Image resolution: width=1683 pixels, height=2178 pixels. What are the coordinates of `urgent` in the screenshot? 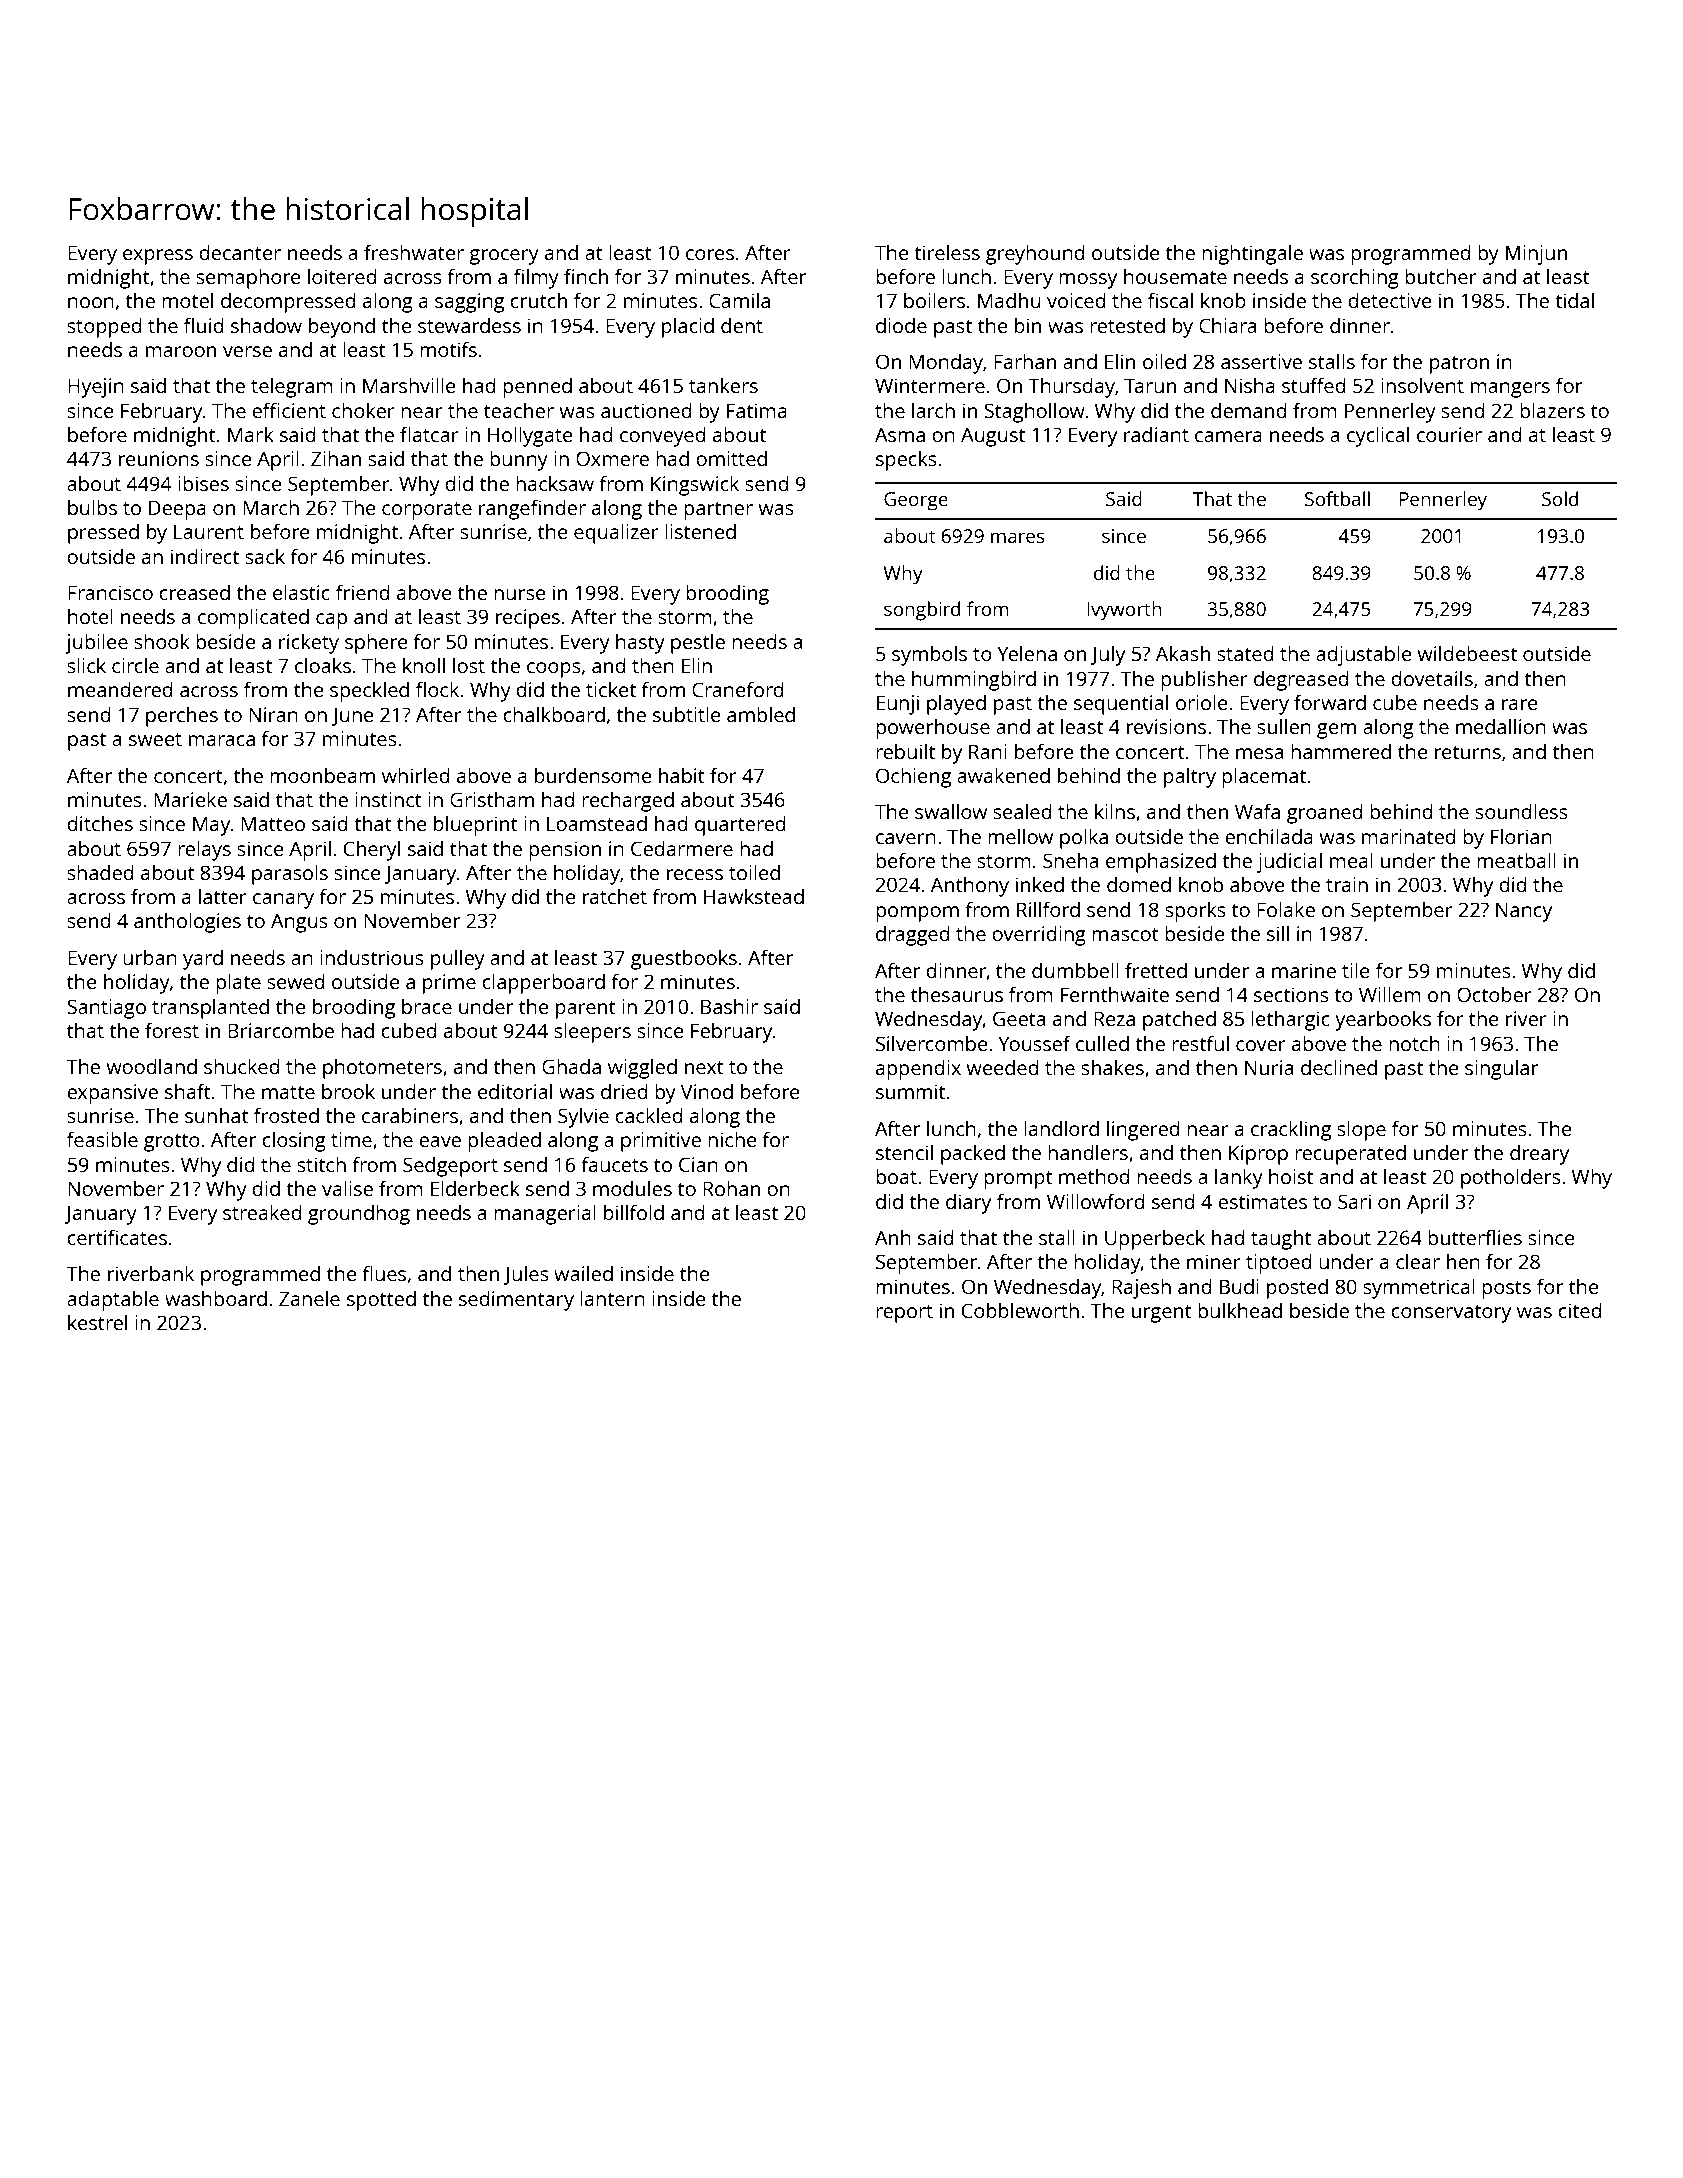 It's located at (1162, 1314).
